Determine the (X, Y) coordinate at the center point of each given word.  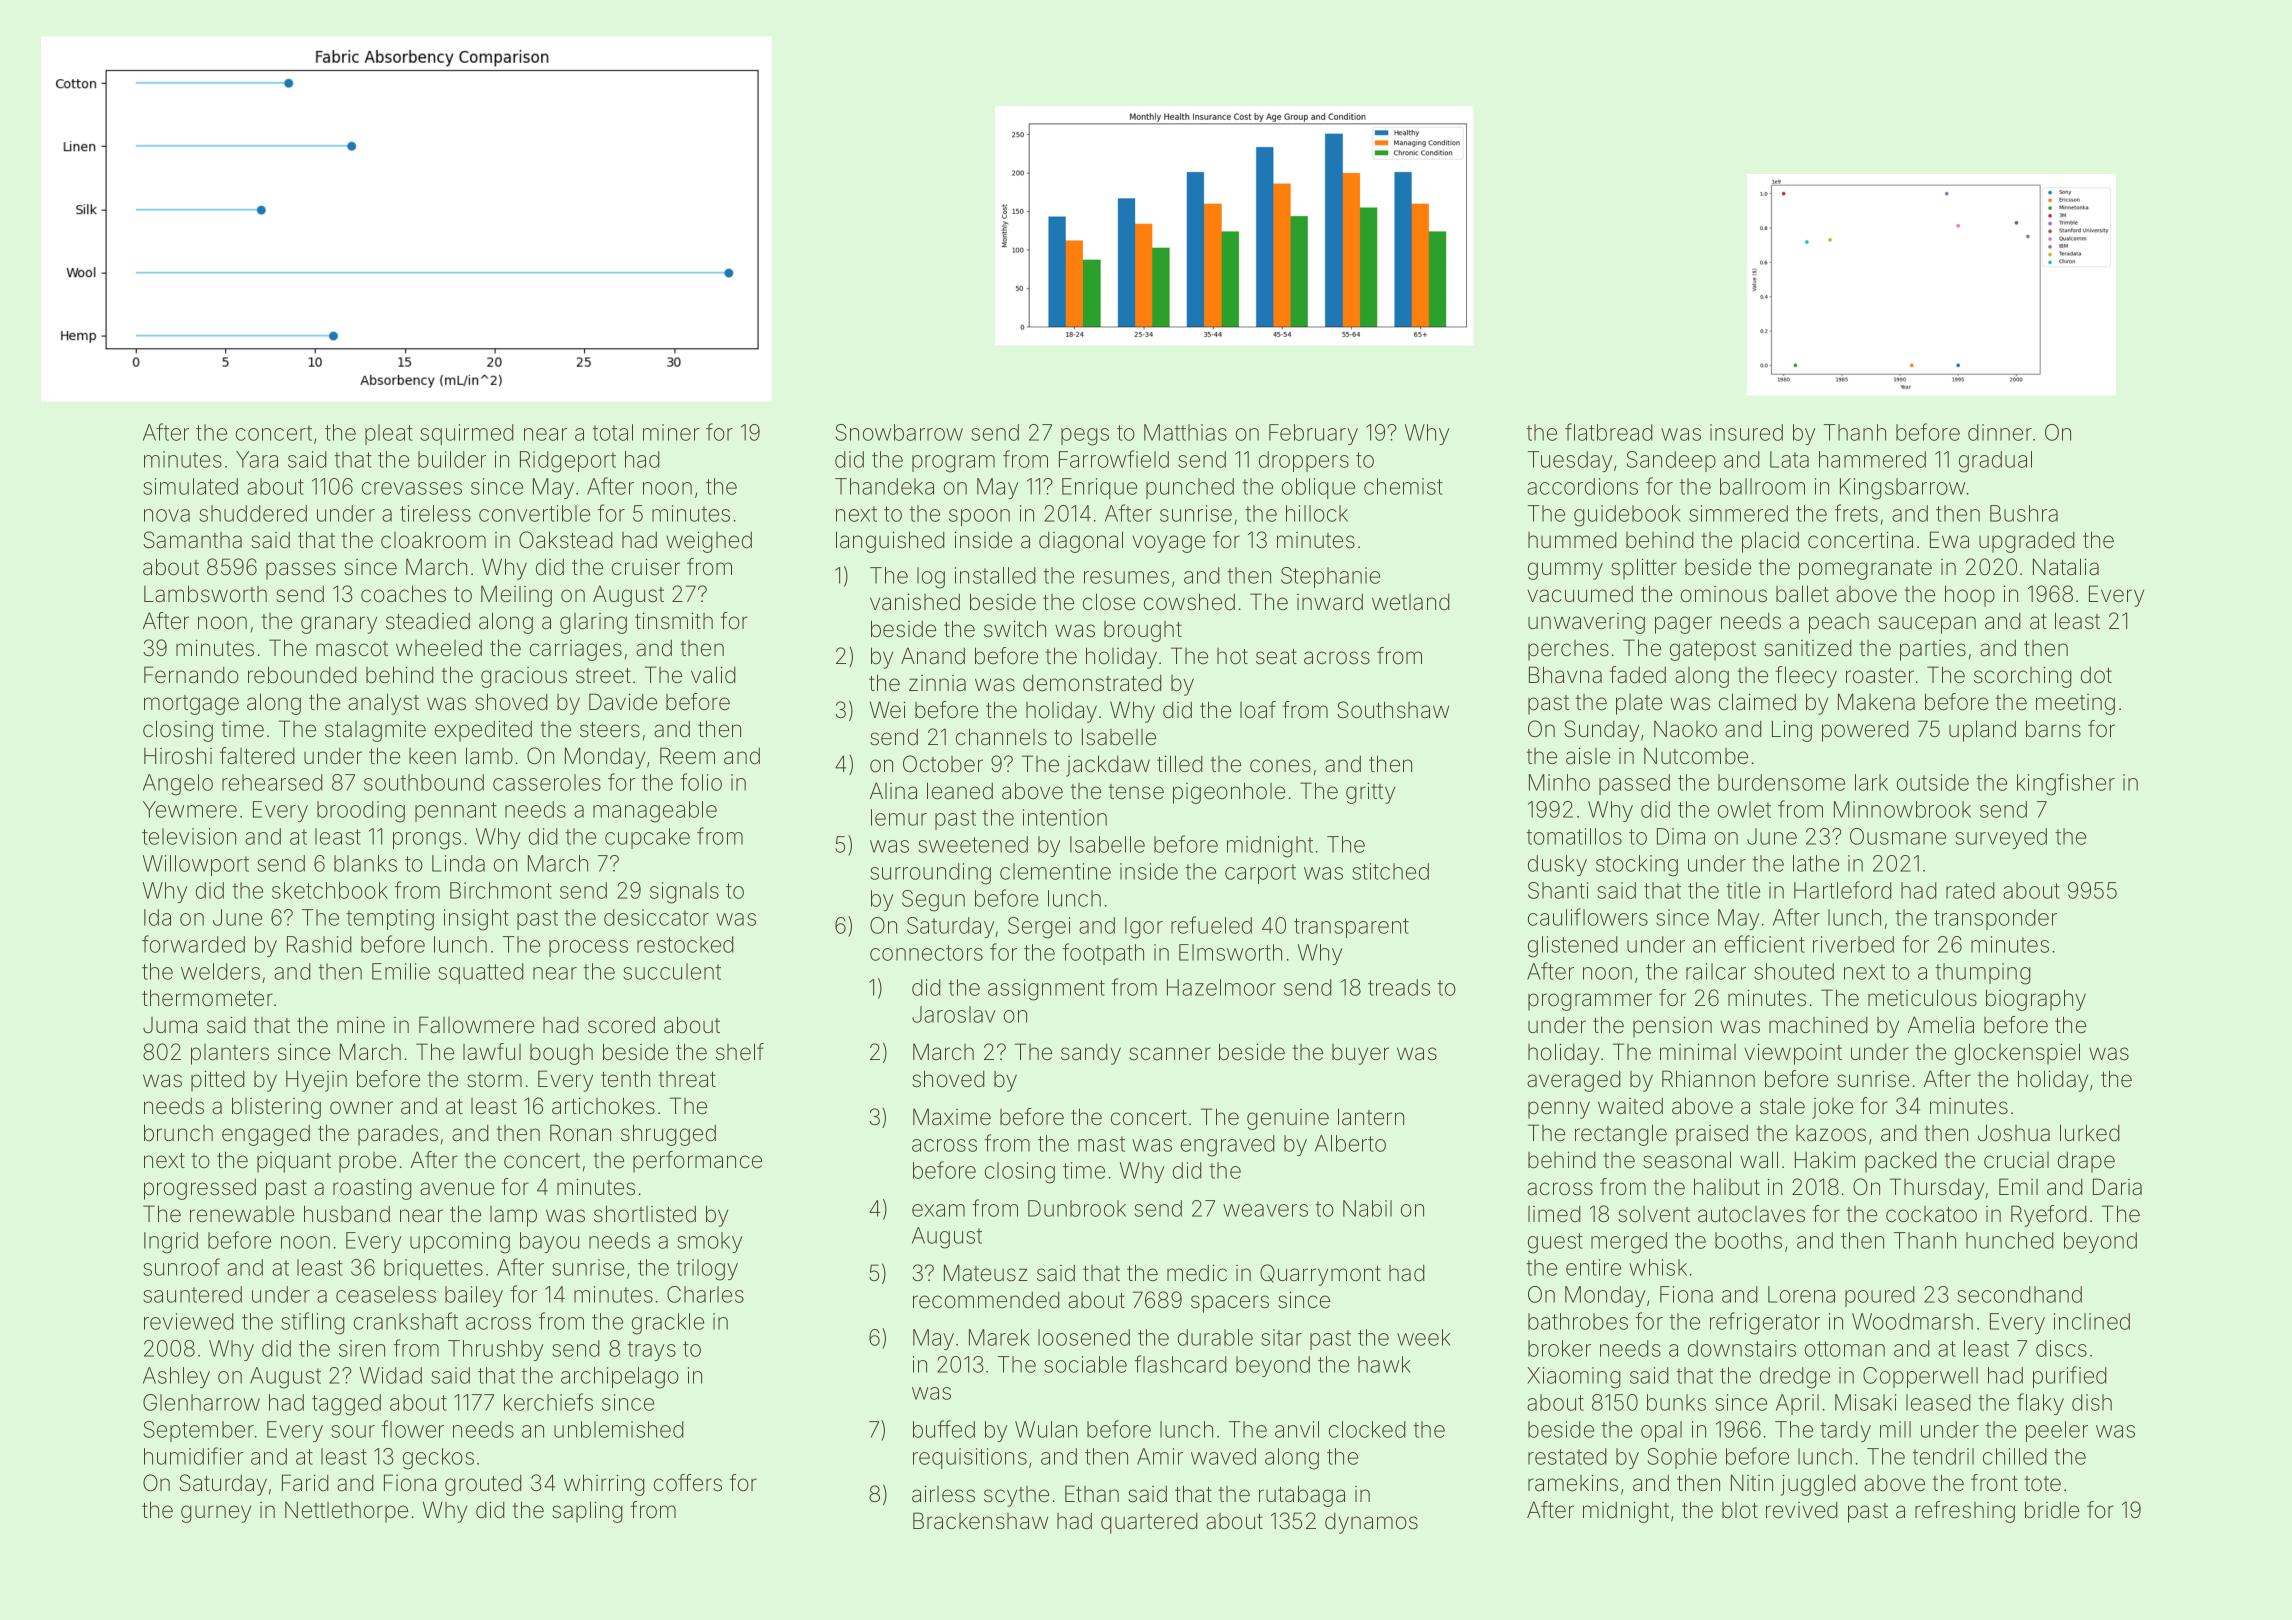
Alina (893, 790)
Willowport (196, 865)
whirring (604, 1485)
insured (1746, 432)
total (612, 432)
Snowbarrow (899, 432)
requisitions (970, 1458)
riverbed (1853, 944)
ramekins (1573, 1483)
